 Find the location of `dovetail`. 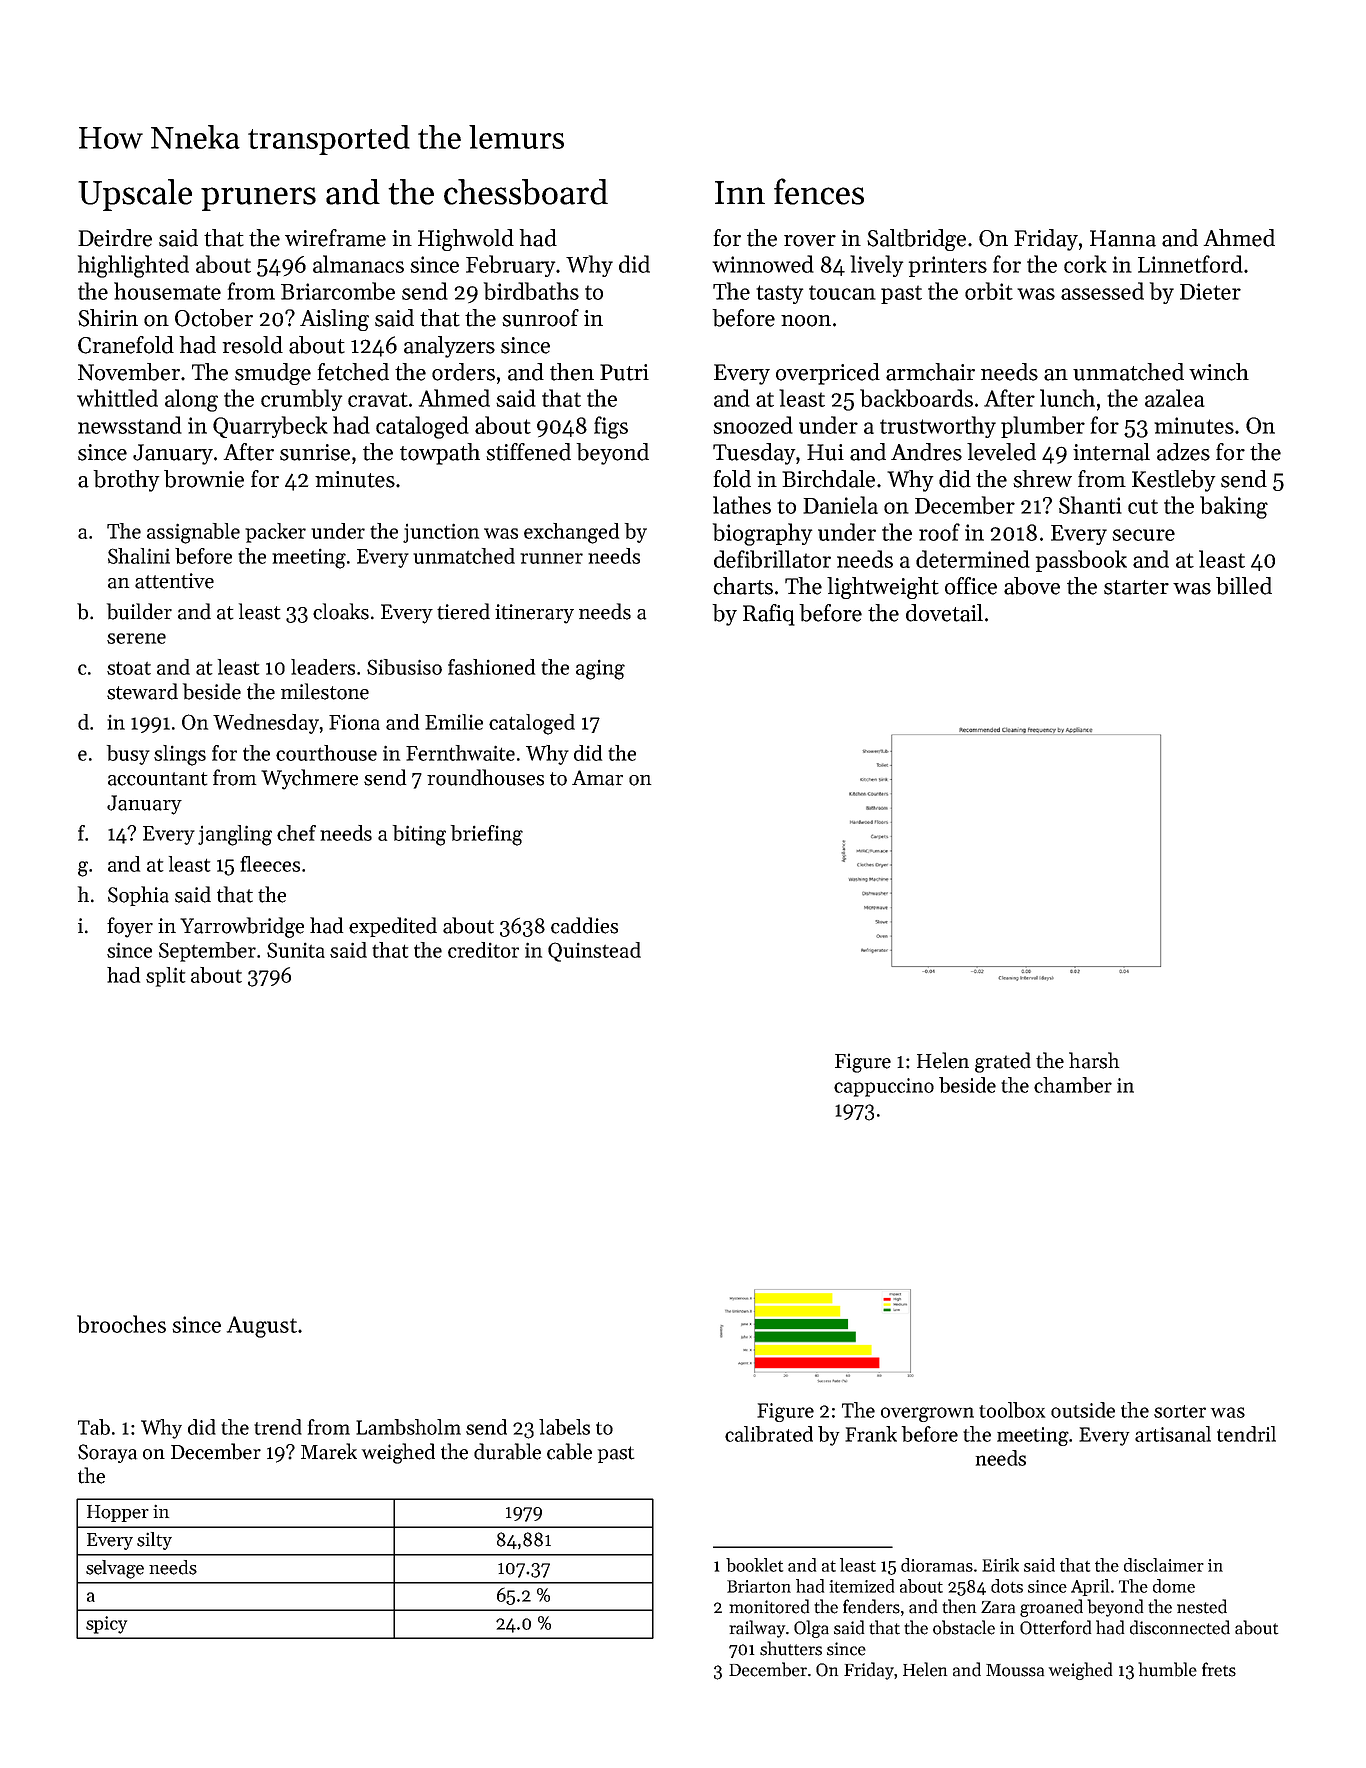

dovetail is located at coordinates (944, 613).
